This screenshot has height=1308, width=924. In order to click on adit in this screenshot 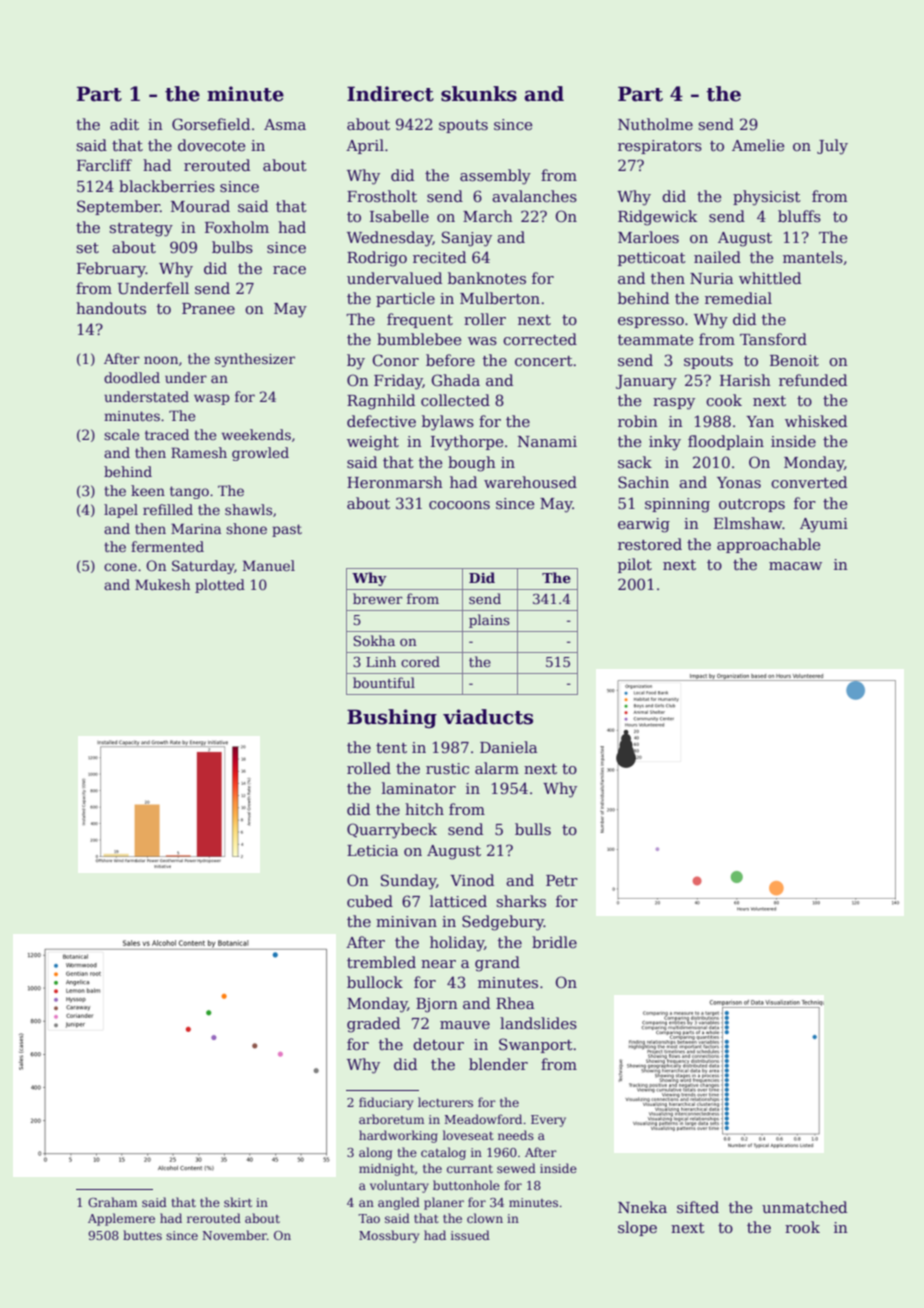, I will do `click(124, 124)`.
